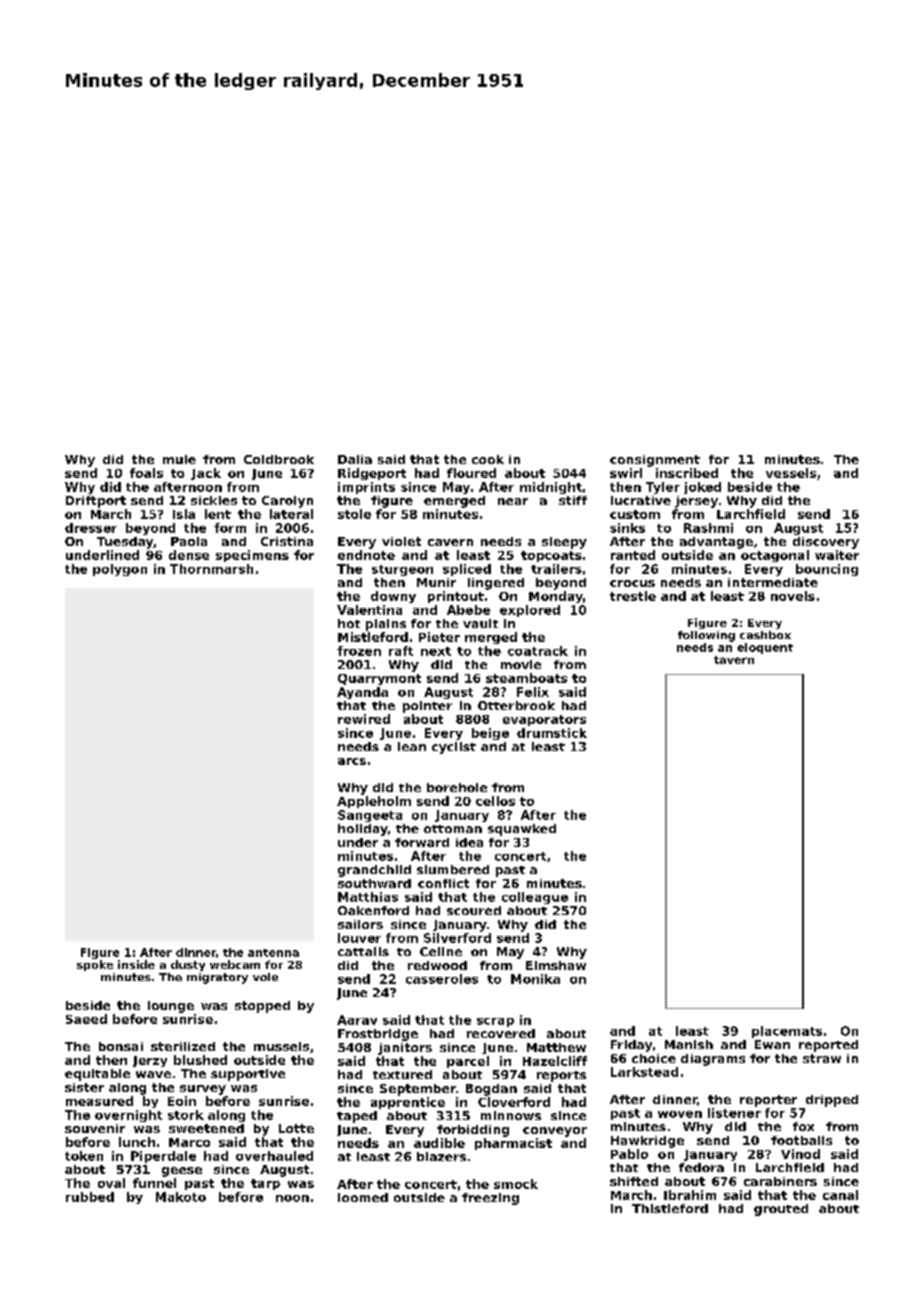  What do you see at coordinates (349, 623) in the page?
I see `hot` at bounding box center [349, 623].
